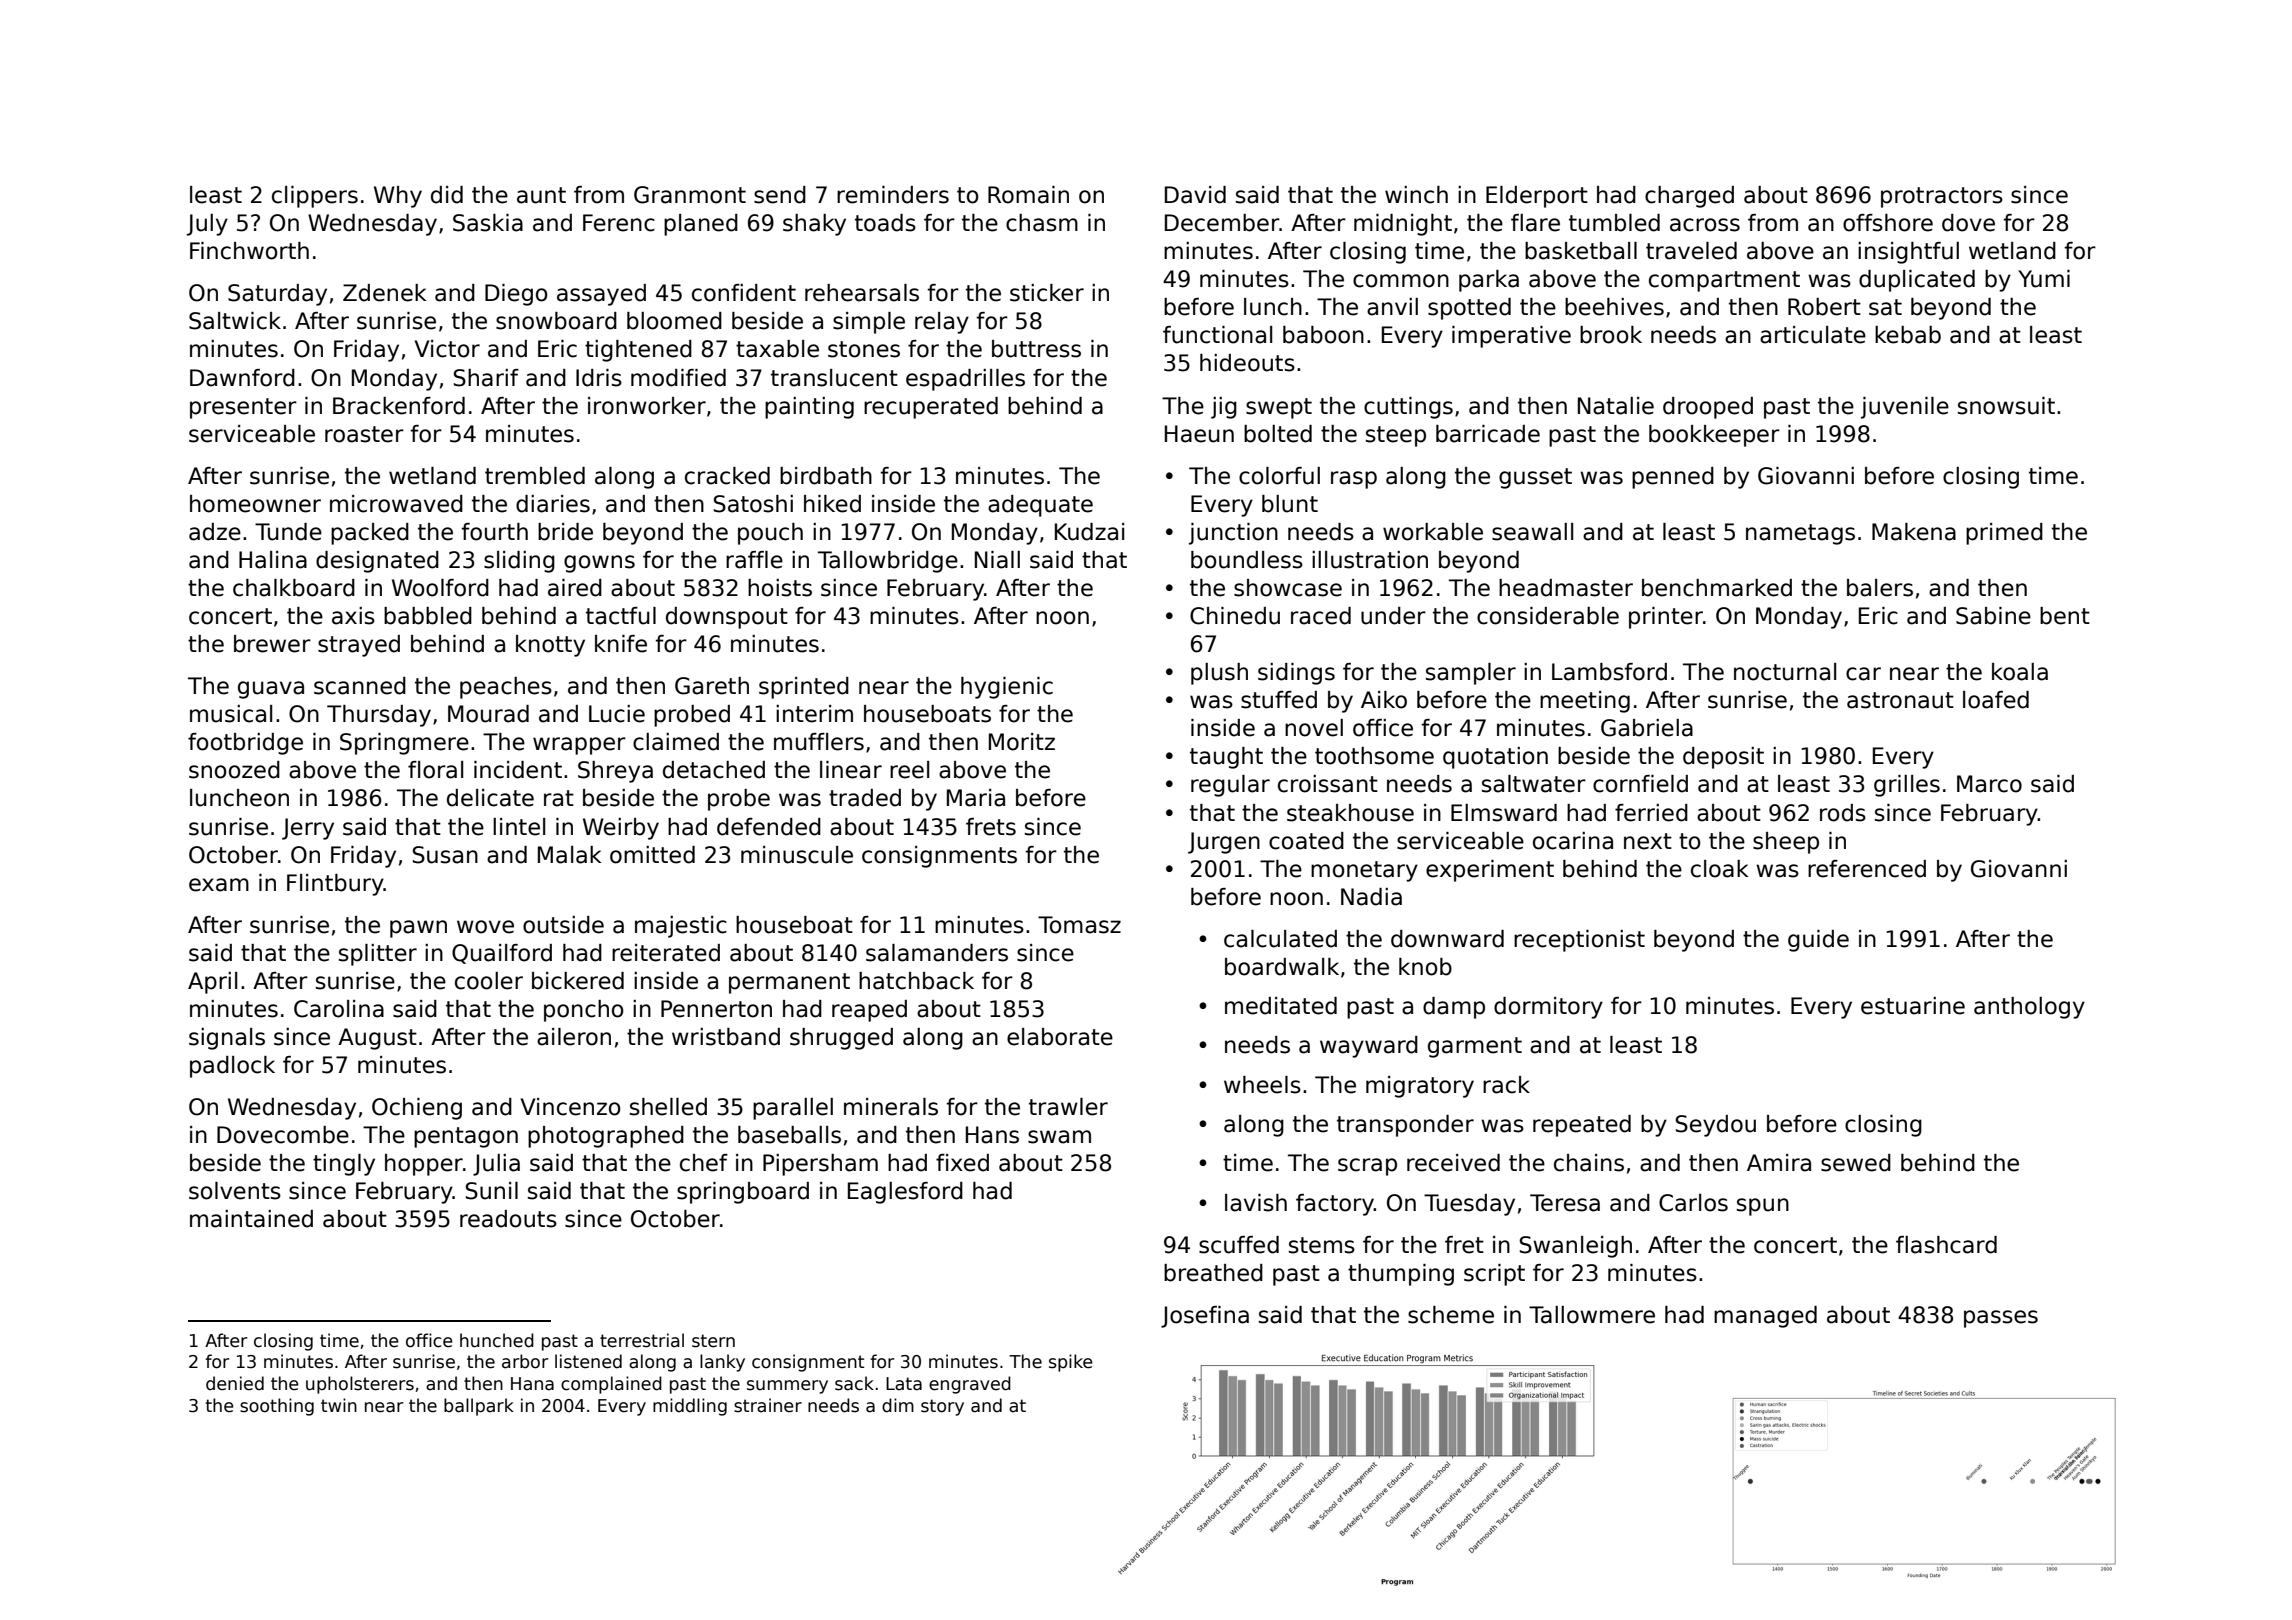 The width and height of the page is (2292, 1620). What do you see at coordinates (780, 588) in the page?
I see `hoists` at bounding box center [780, 588].
